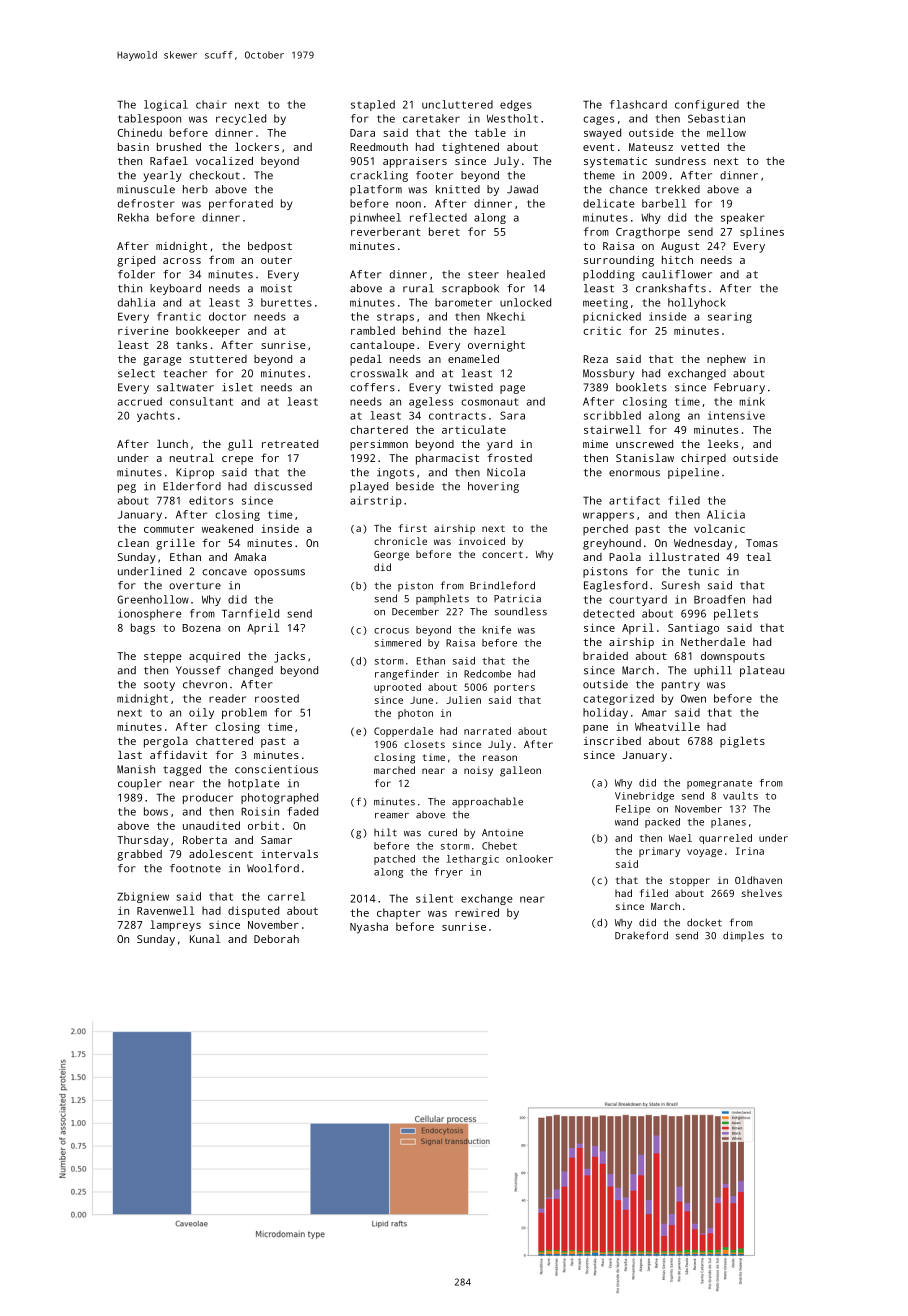 The width and height of the screenshot is (908, 1316). What do you see at coordinates (742, 742) in the screenshot?
I see `piglets` at bounding box center [742, 742].
